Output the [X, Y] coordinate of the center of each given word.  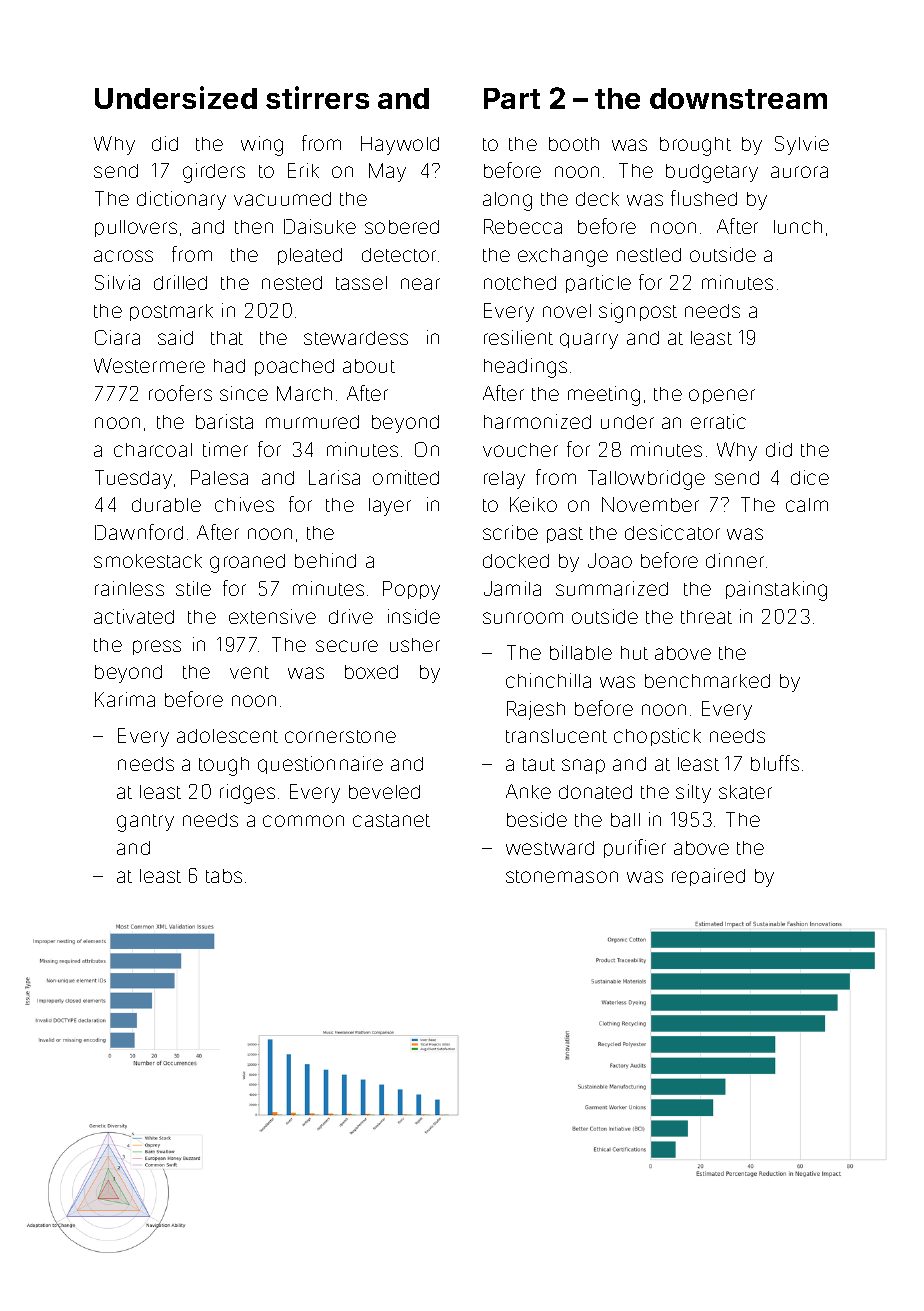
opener [722, 396]
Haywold [400, 145]
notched [520, 283]
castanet [391, 820]
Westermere [149, 365]
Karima [125, 699]
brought [695, 146]
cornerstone [340, 736]
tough [224, 766]
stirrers [317, 97]
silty [693, 793]
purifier [635, 848]
